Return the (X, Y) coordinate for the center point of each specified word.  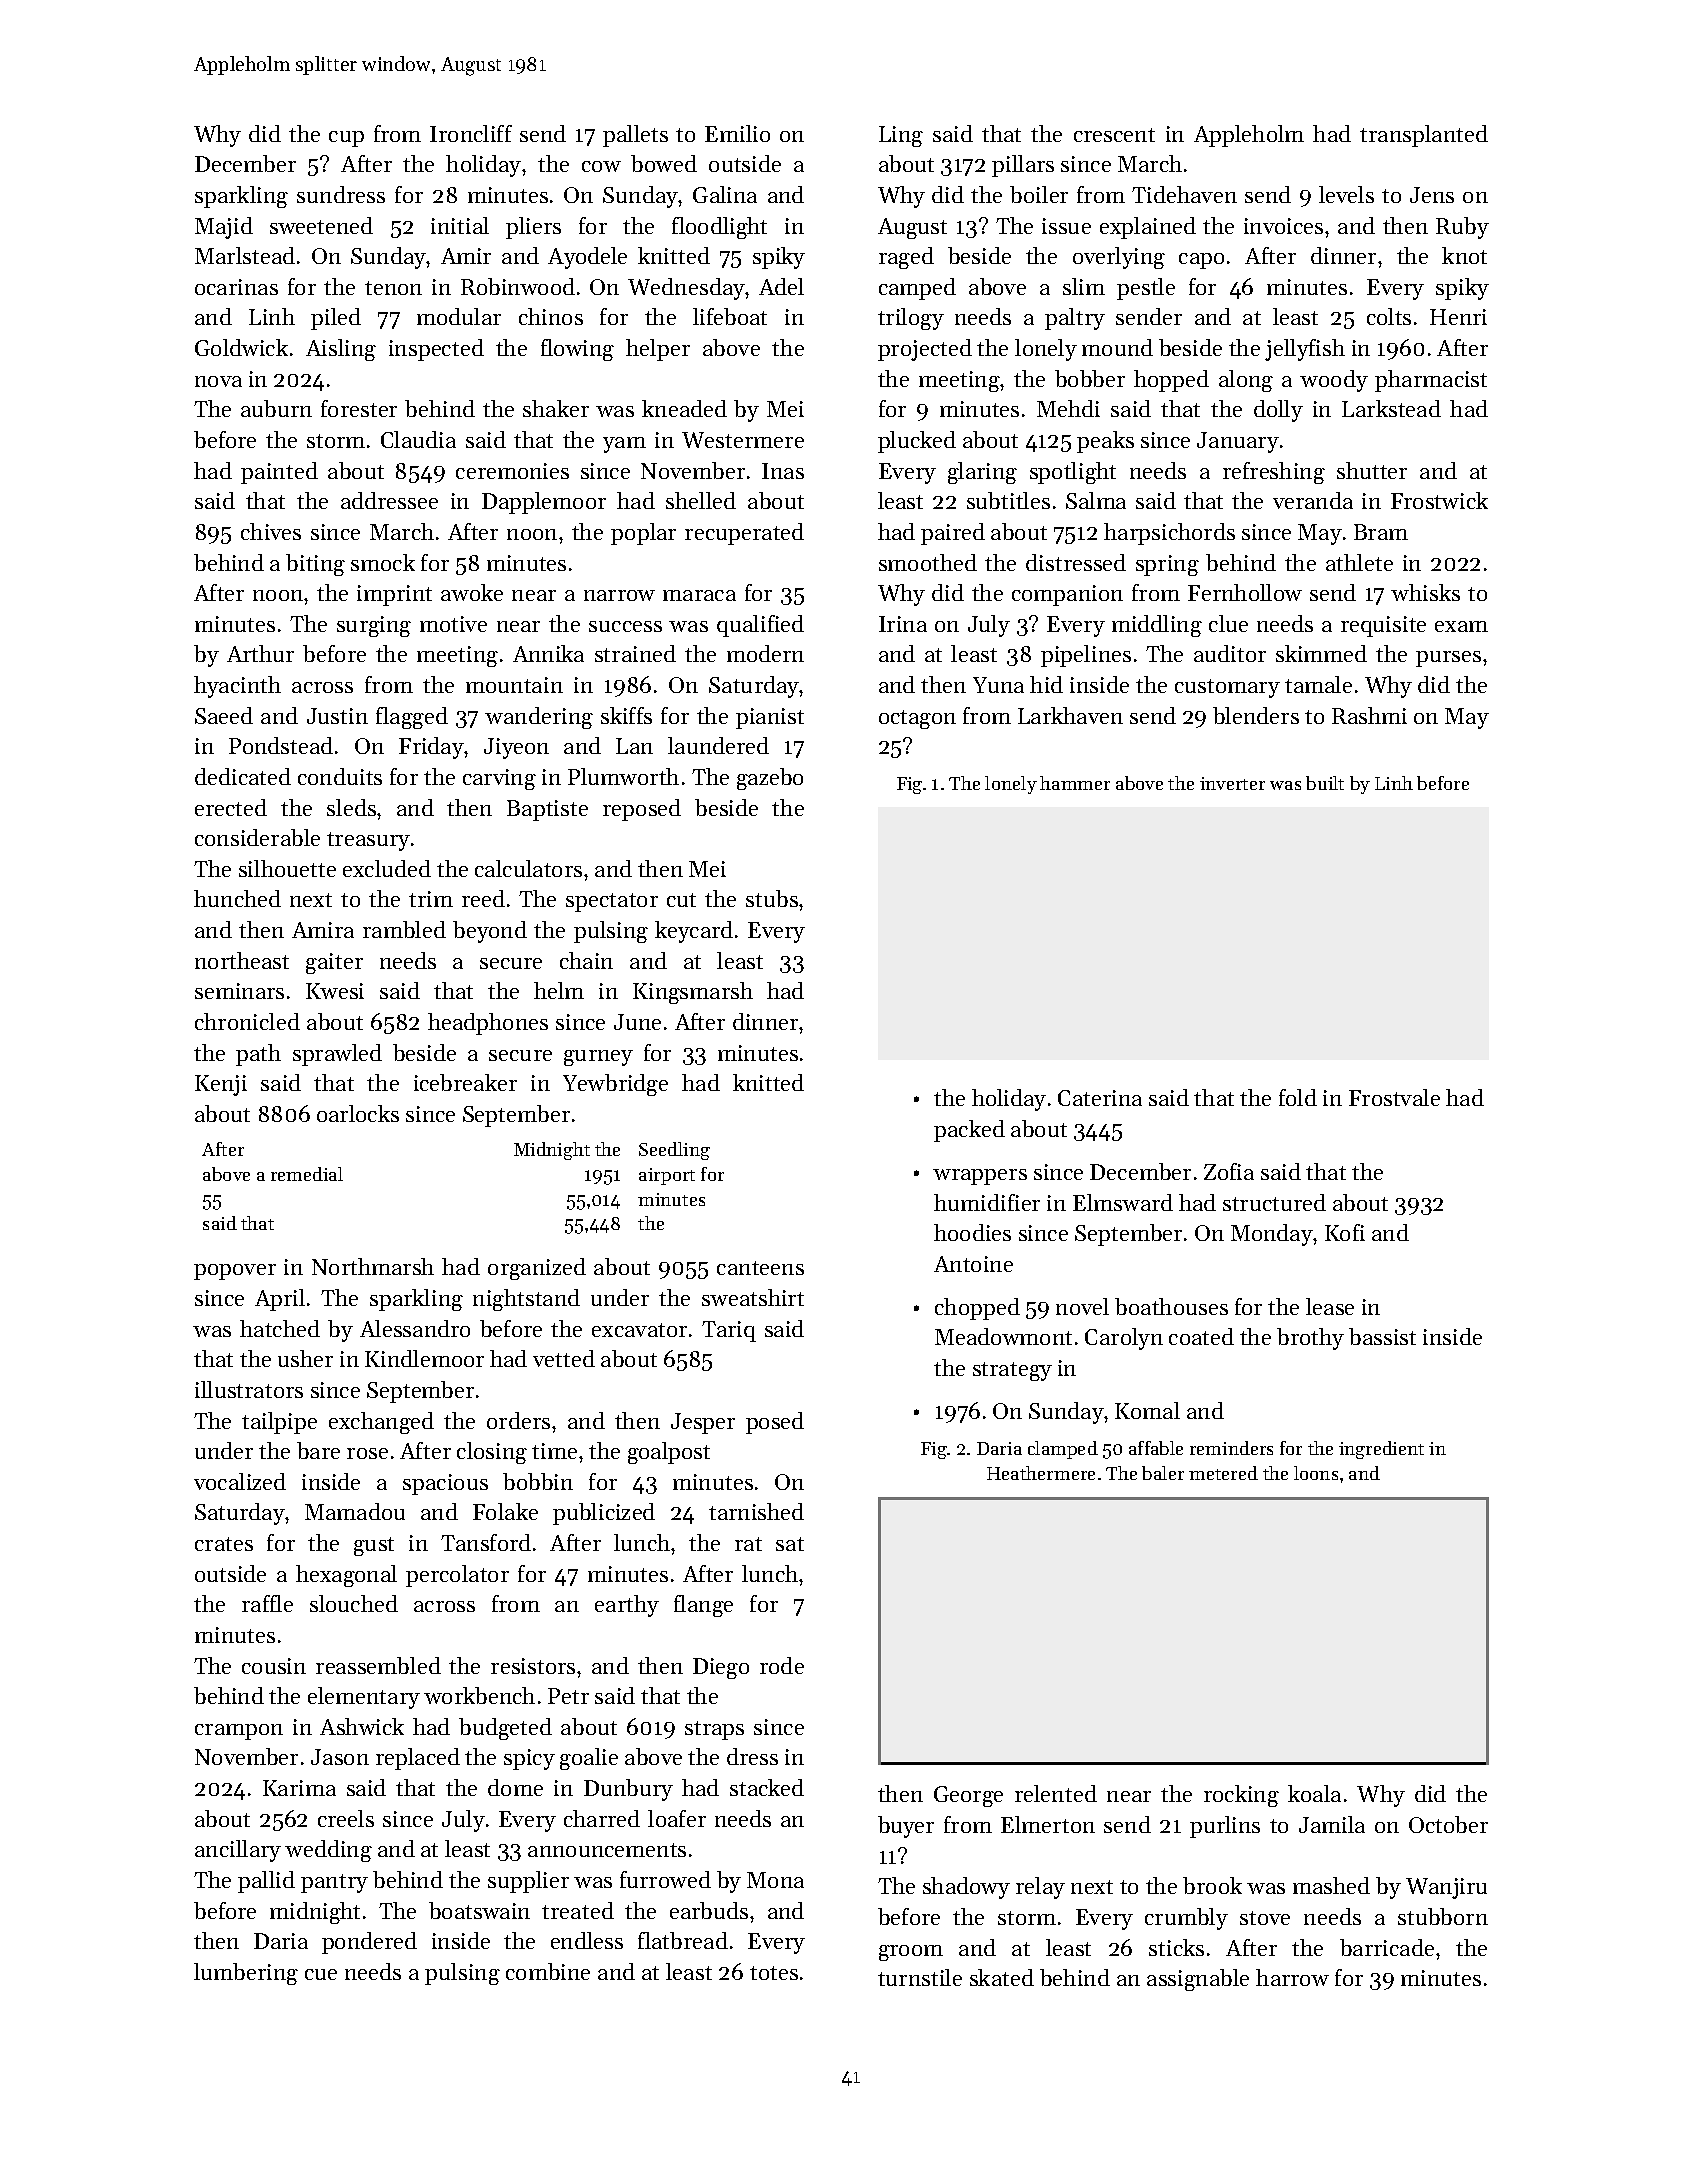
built (1325, 783)
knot (1464, 255)
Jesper (703, 1423)
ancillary (238, 1851)
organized (537, 1269)
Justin (337, 716)
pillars (1023, 166)
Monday (1272, 1235)
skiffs (626, 715)
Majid (224, 228)
